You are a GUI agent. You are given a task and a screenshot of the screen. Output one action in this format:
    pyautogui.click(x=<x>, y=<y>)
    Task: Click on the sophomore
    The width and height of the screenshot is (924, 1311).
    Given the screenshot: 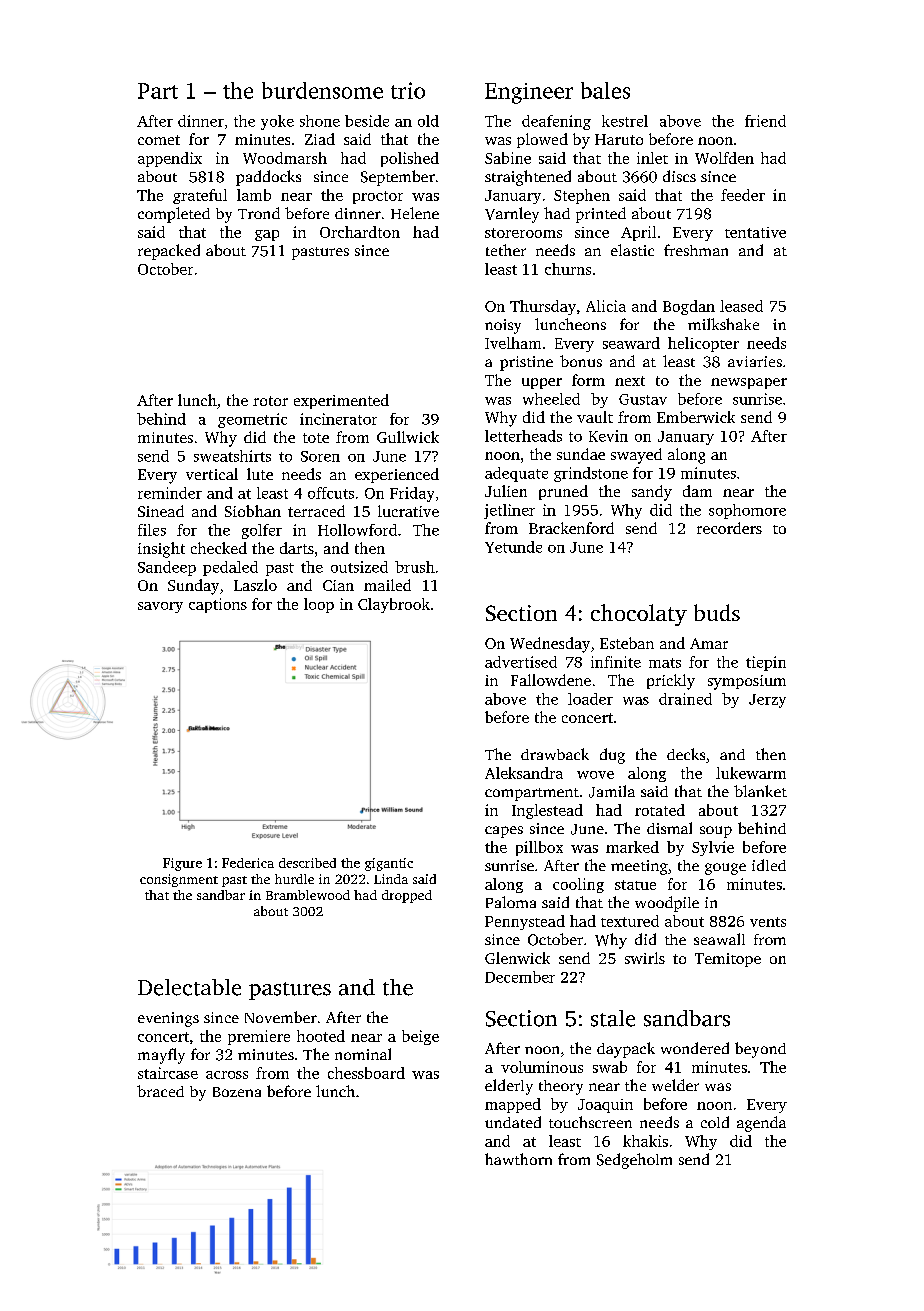 What is the action you would take?
    pyautogui.click(x=747, y=511)
